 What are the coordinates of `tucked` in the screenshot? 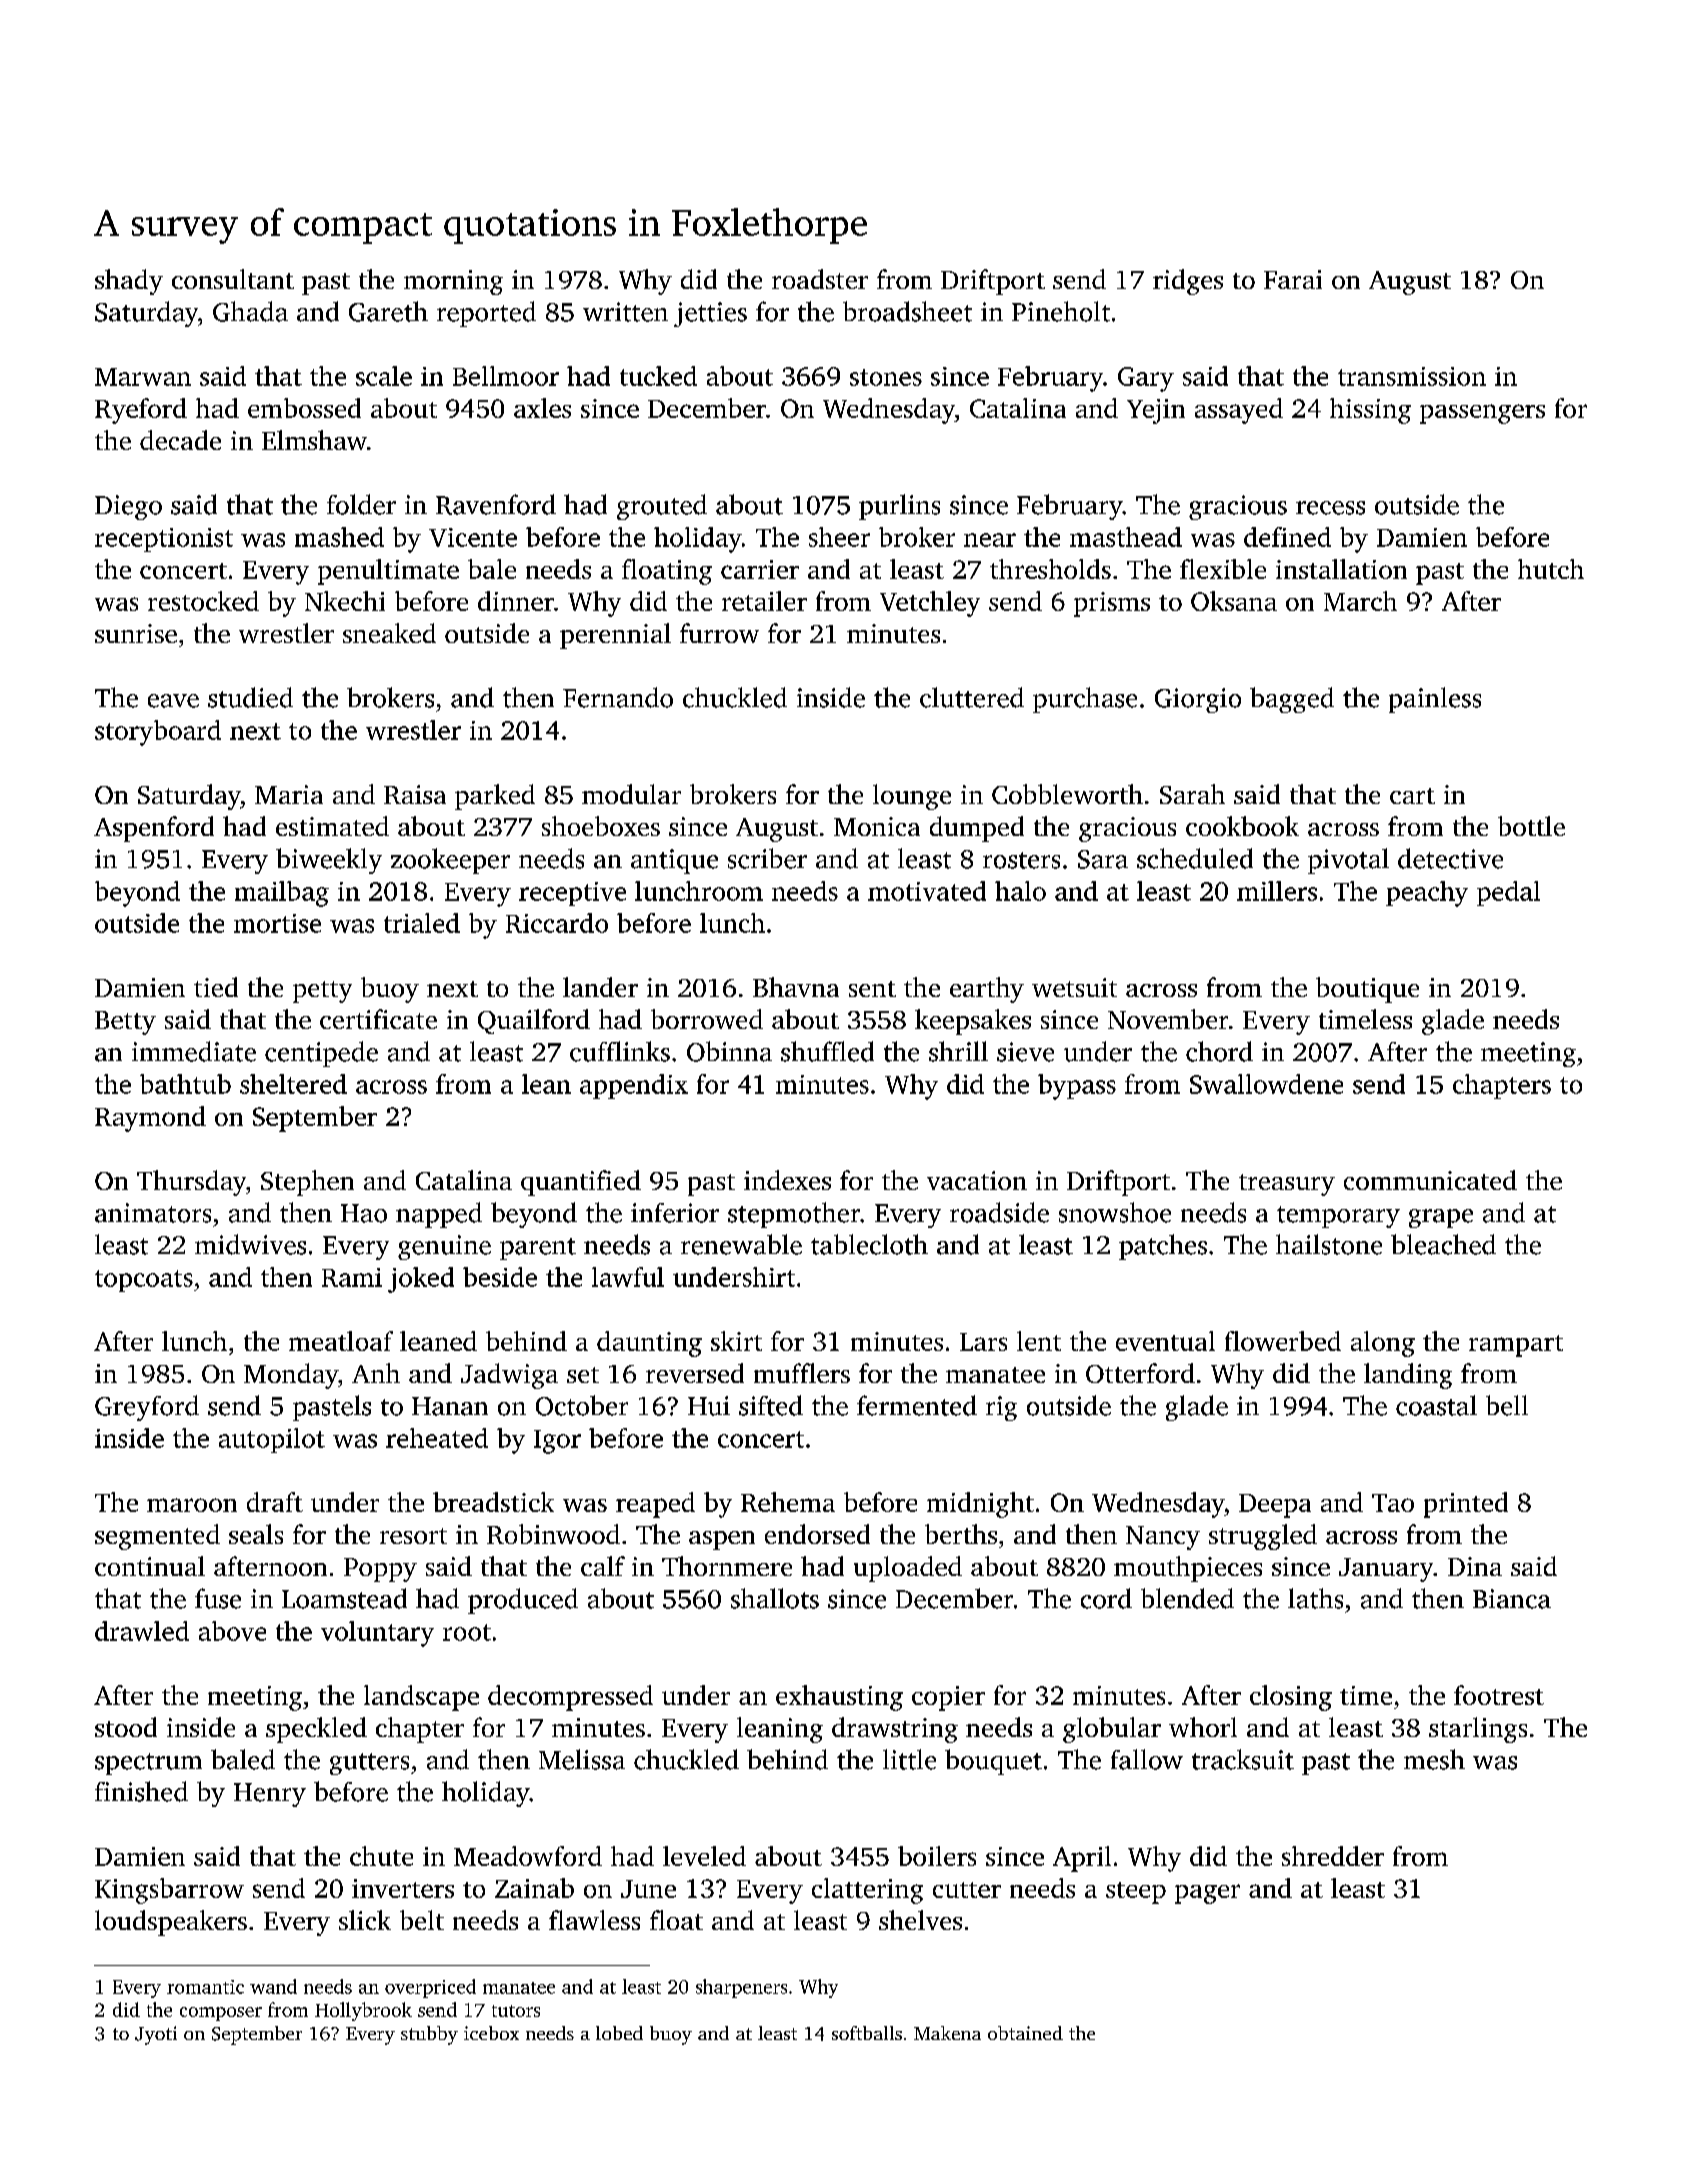 It's located at (658, 376).
